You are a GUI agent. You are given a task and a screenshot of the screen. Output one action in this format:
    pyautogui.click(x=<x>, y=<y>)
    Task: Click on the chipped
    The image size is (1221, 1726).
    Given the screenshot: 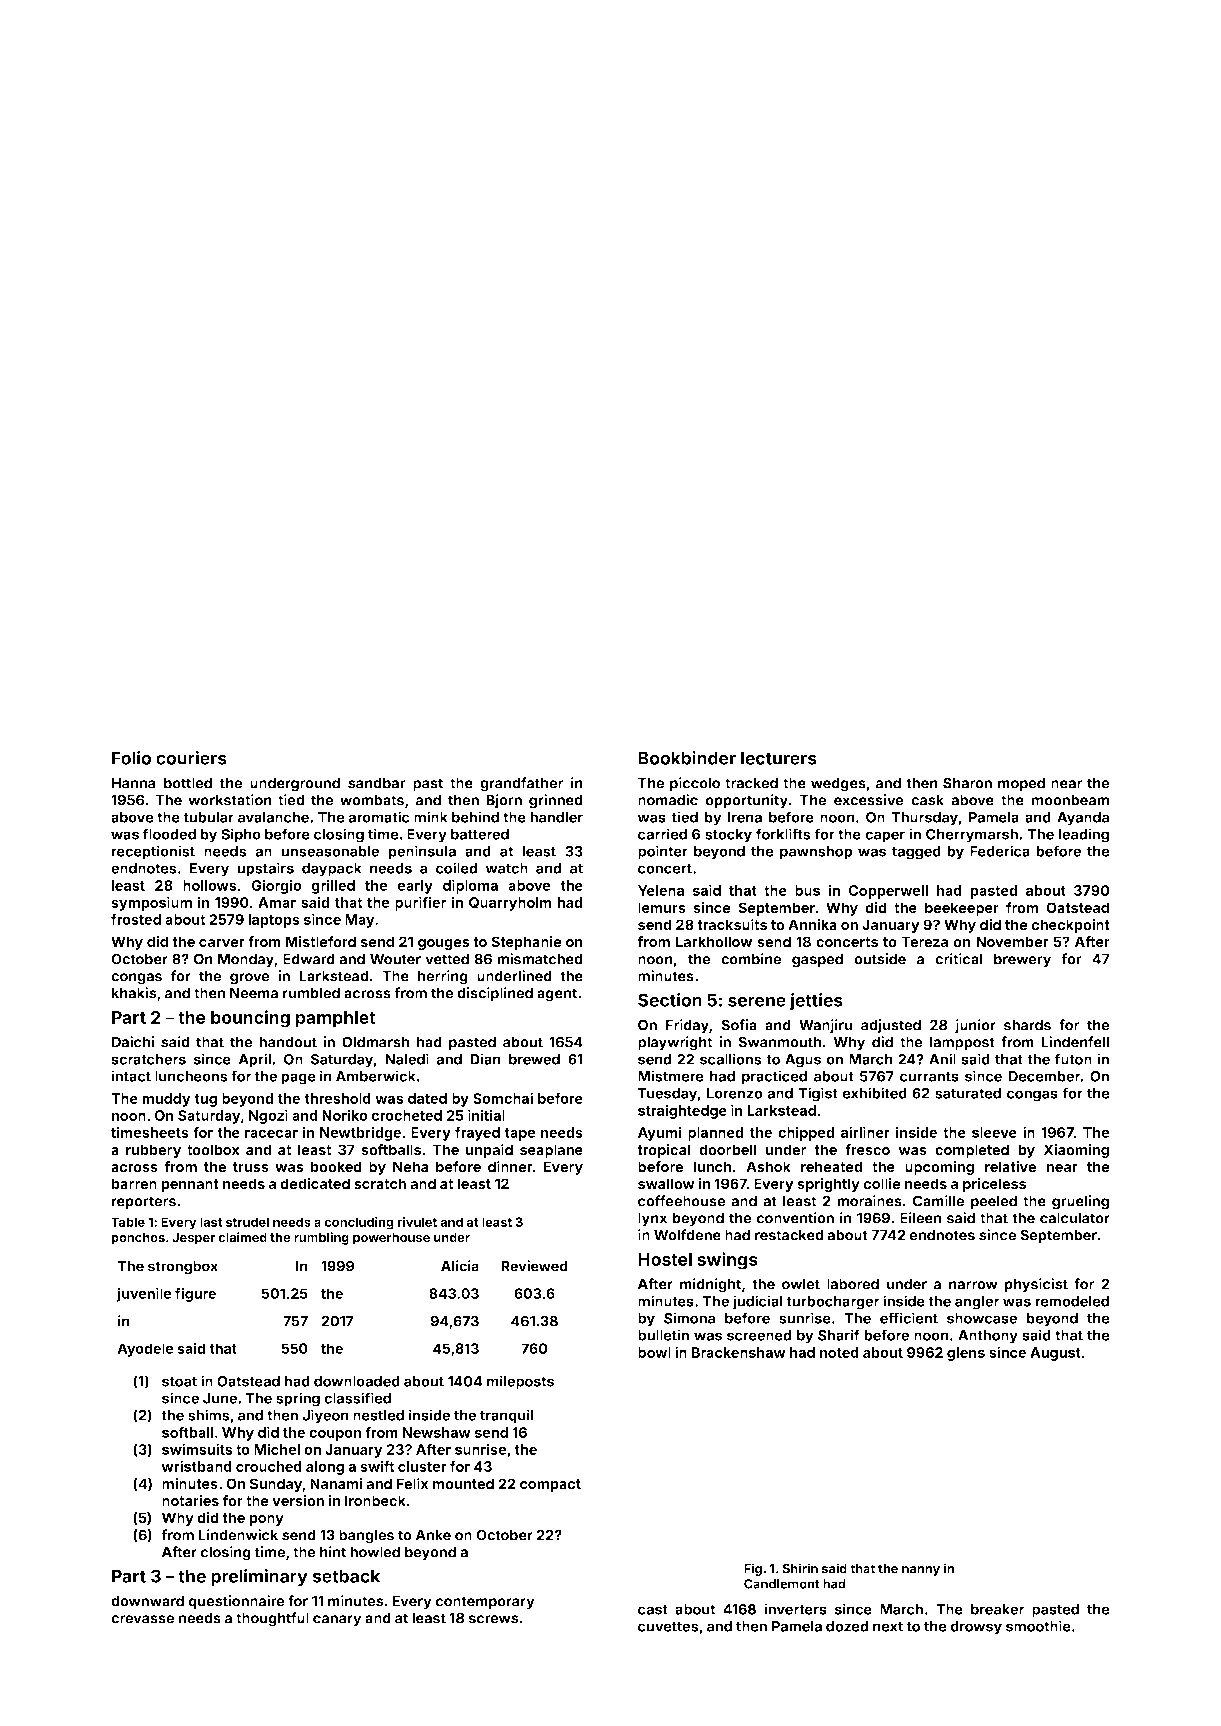 What is the action you would take?
    pyautogui.click(x=806, y=1134)
